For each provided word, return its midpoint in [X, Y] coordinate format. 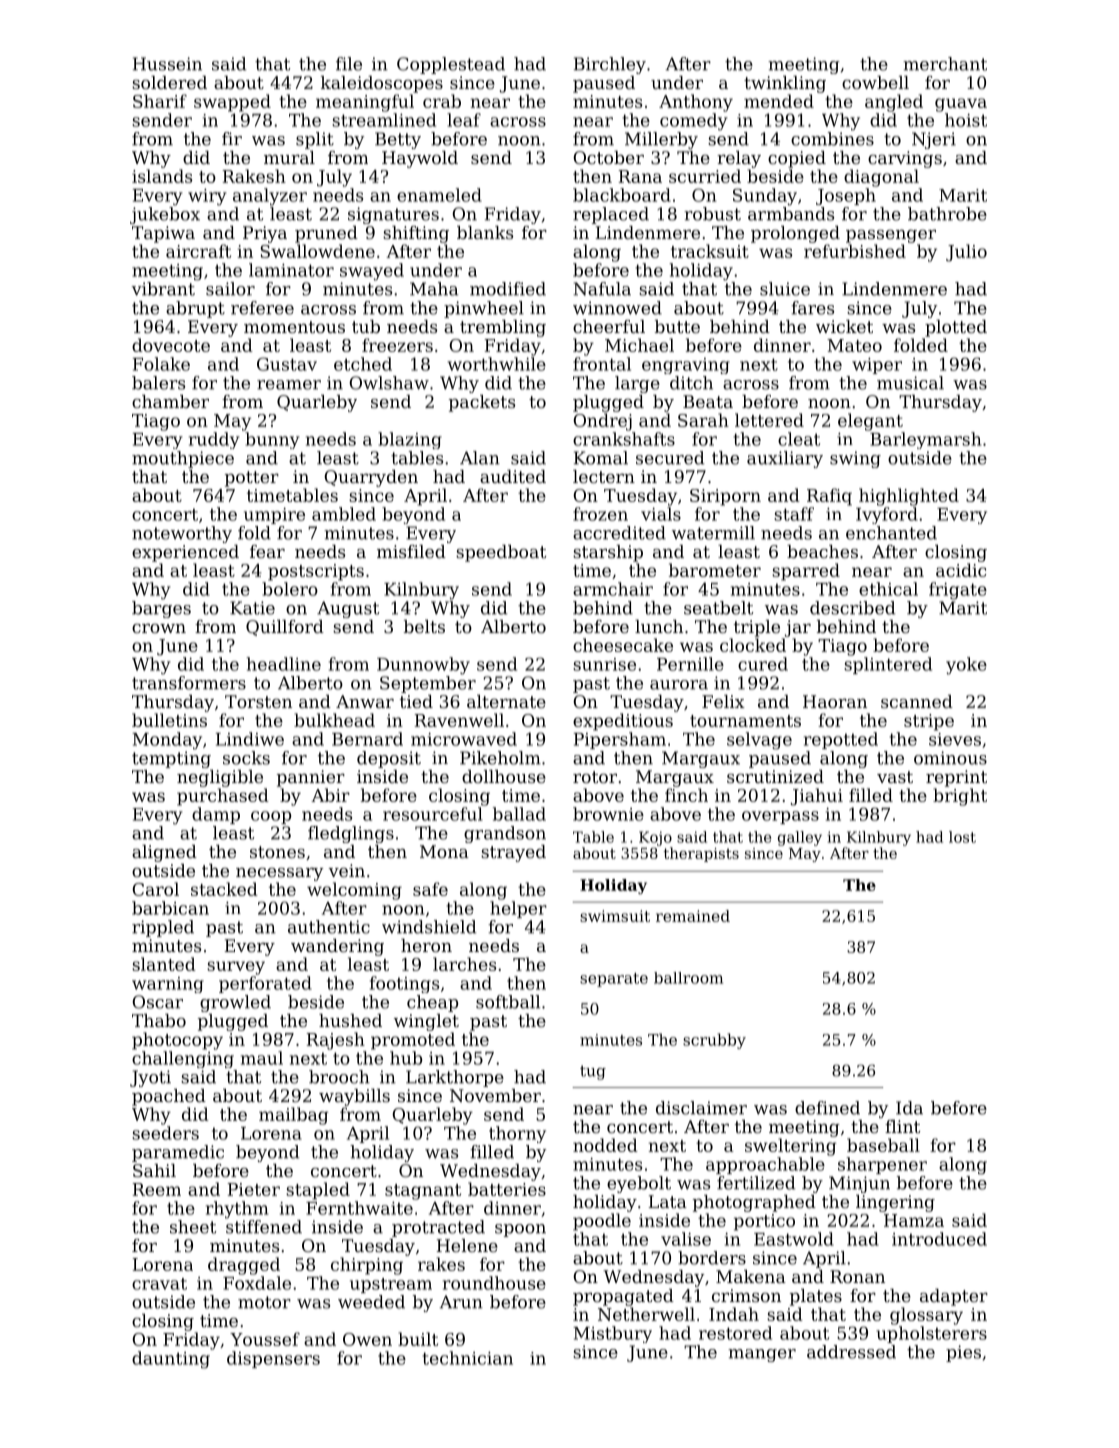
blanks [485, 232]
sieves [955, 739]
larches [464, 964]
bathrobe [947, 214]
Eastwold [794, 1239]
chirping [367, 1266]
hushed [350, 1020]
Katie [252, 608]
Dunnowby [423, 666]
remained [693, 916]
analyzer [270, 197]
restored [735, 1333]
